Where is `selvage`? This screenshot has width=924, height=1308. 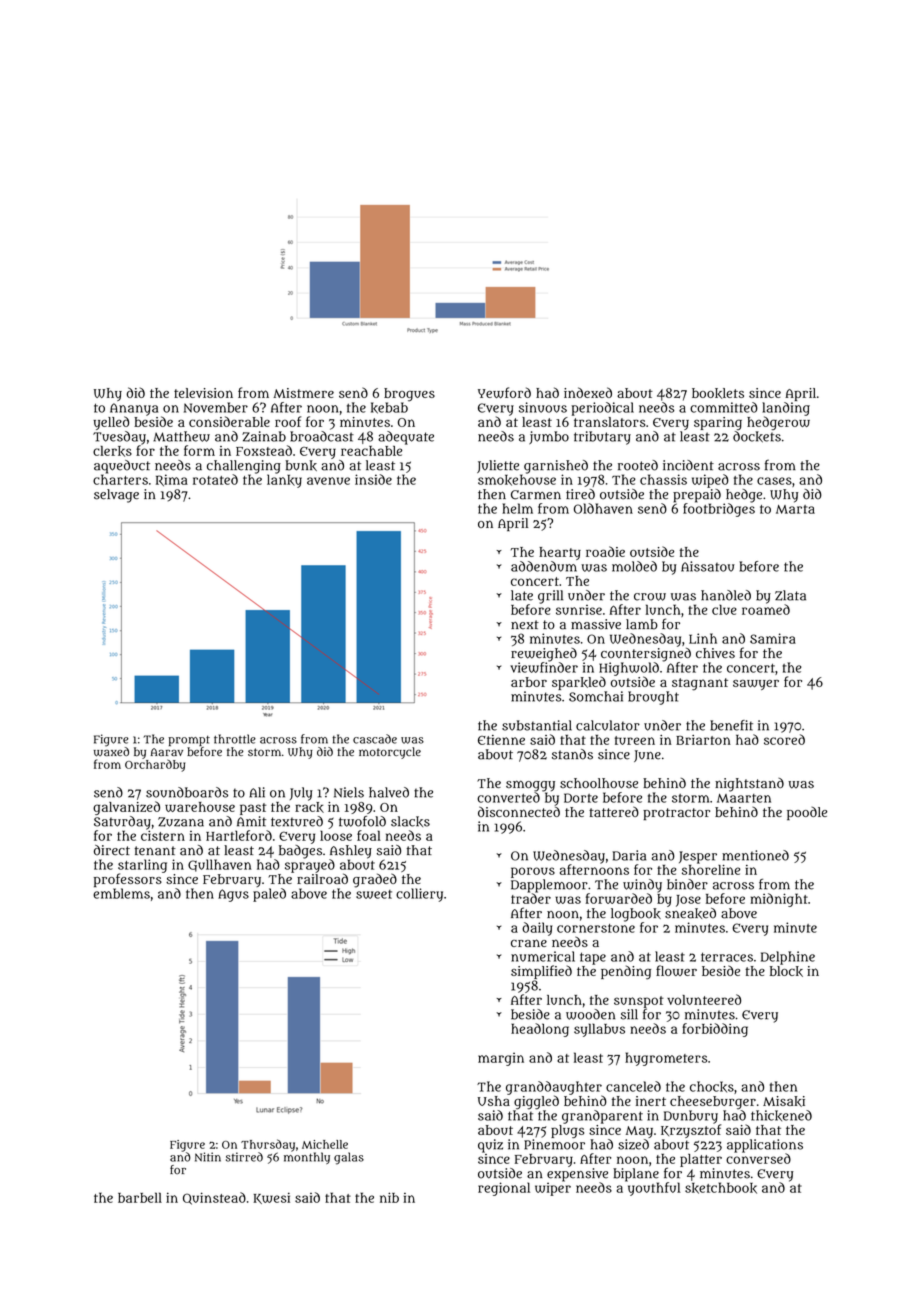 selvage is located at coordinates (116, 496).
